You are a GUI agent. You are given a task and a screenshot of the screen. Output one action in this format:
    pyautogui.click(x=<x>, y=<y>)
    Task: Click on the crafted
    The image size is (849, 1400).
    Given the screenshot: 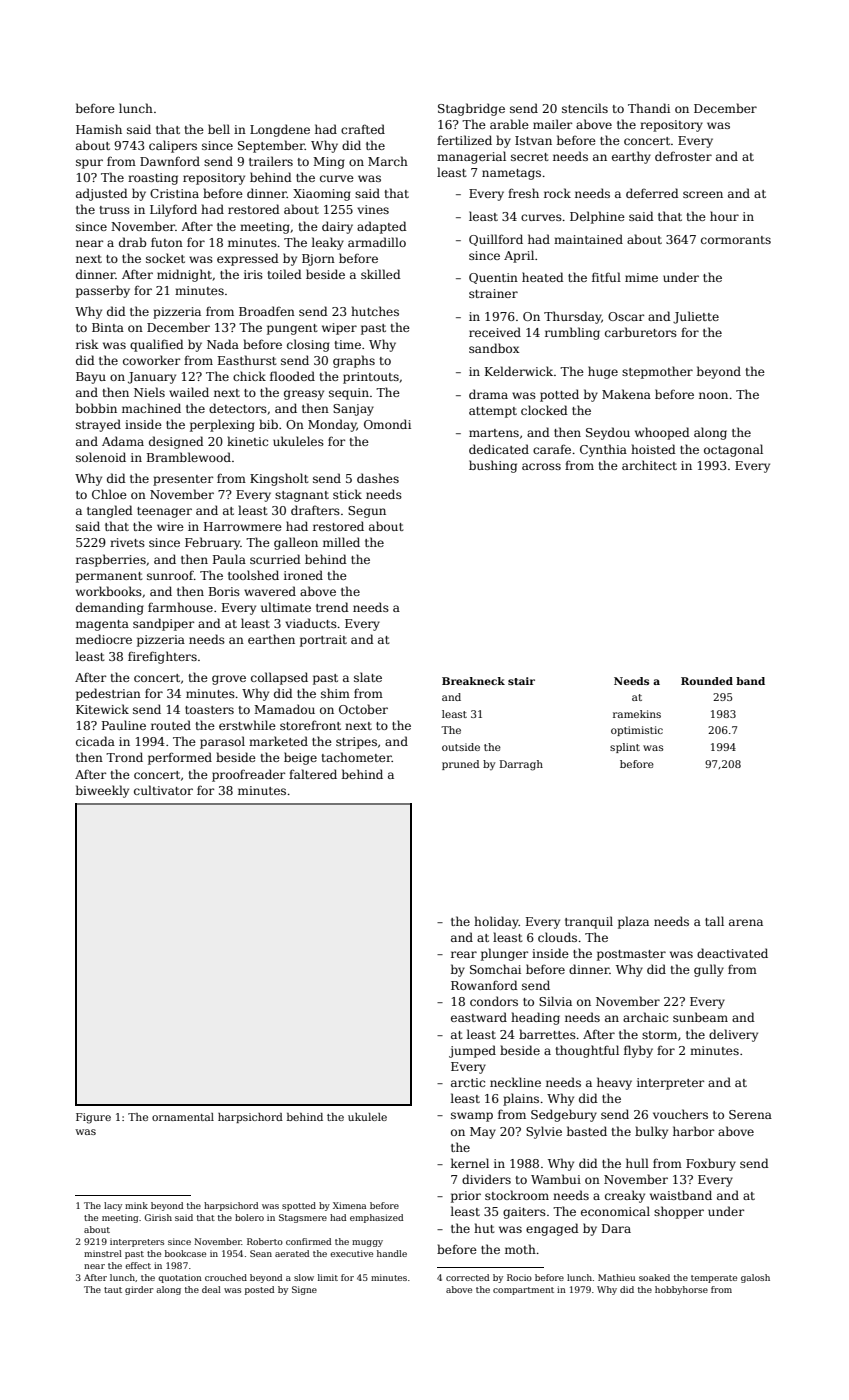 What is the action you would take?
    pyautogui.click(x=363, y=129)
